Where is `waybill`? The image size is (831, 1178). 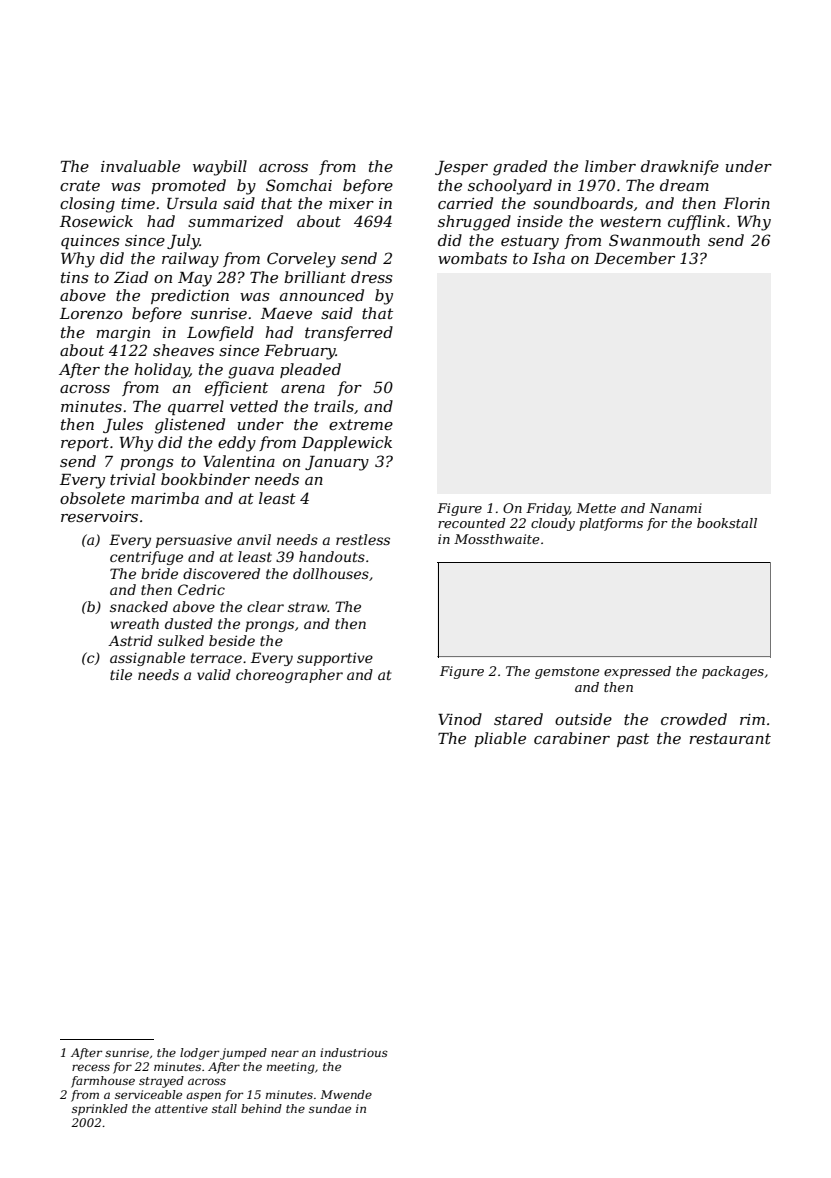 waybill is located at coordinates (220, 168).
